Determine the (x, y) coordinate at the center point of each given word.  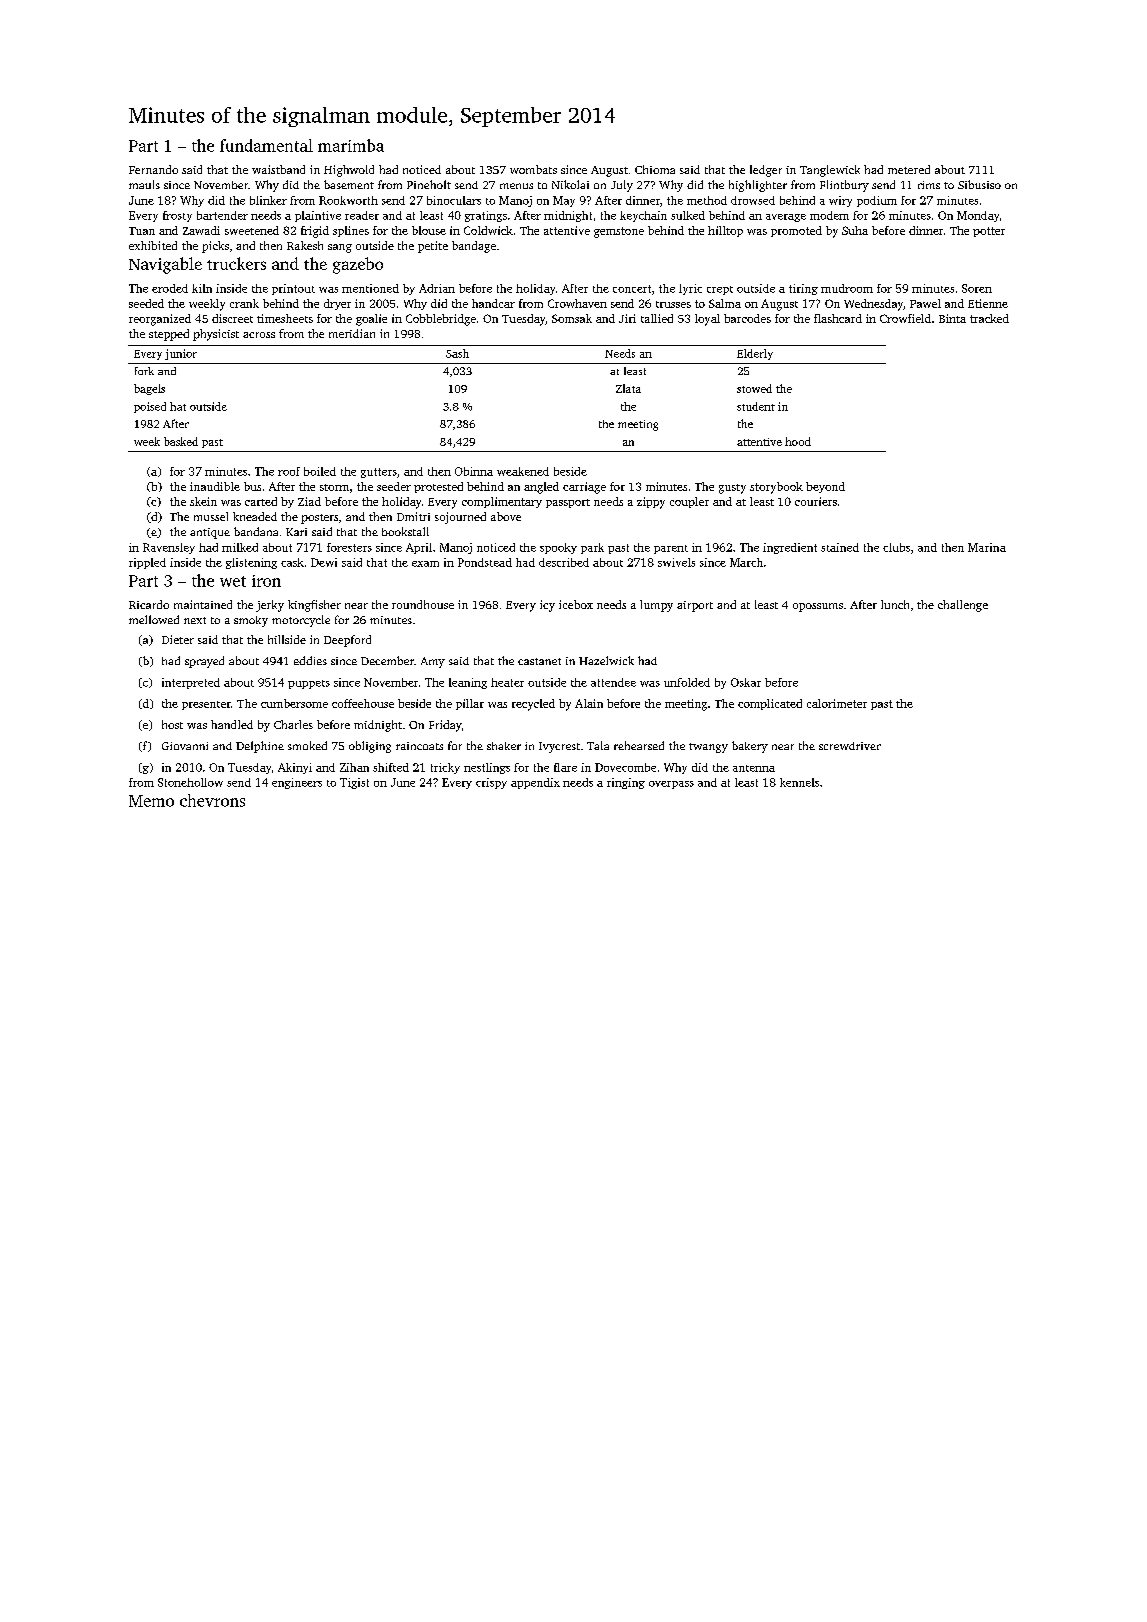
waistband (278, 169)
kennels (799, 782)
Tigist (354, 783)
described (564, 562)
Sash (457, 353)
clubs (896, 547)
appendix (535, 783)
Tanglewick (830, 171)
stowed (754, 388)
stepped (169, 335)
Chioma (655, 169)
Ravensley (169, 548)
